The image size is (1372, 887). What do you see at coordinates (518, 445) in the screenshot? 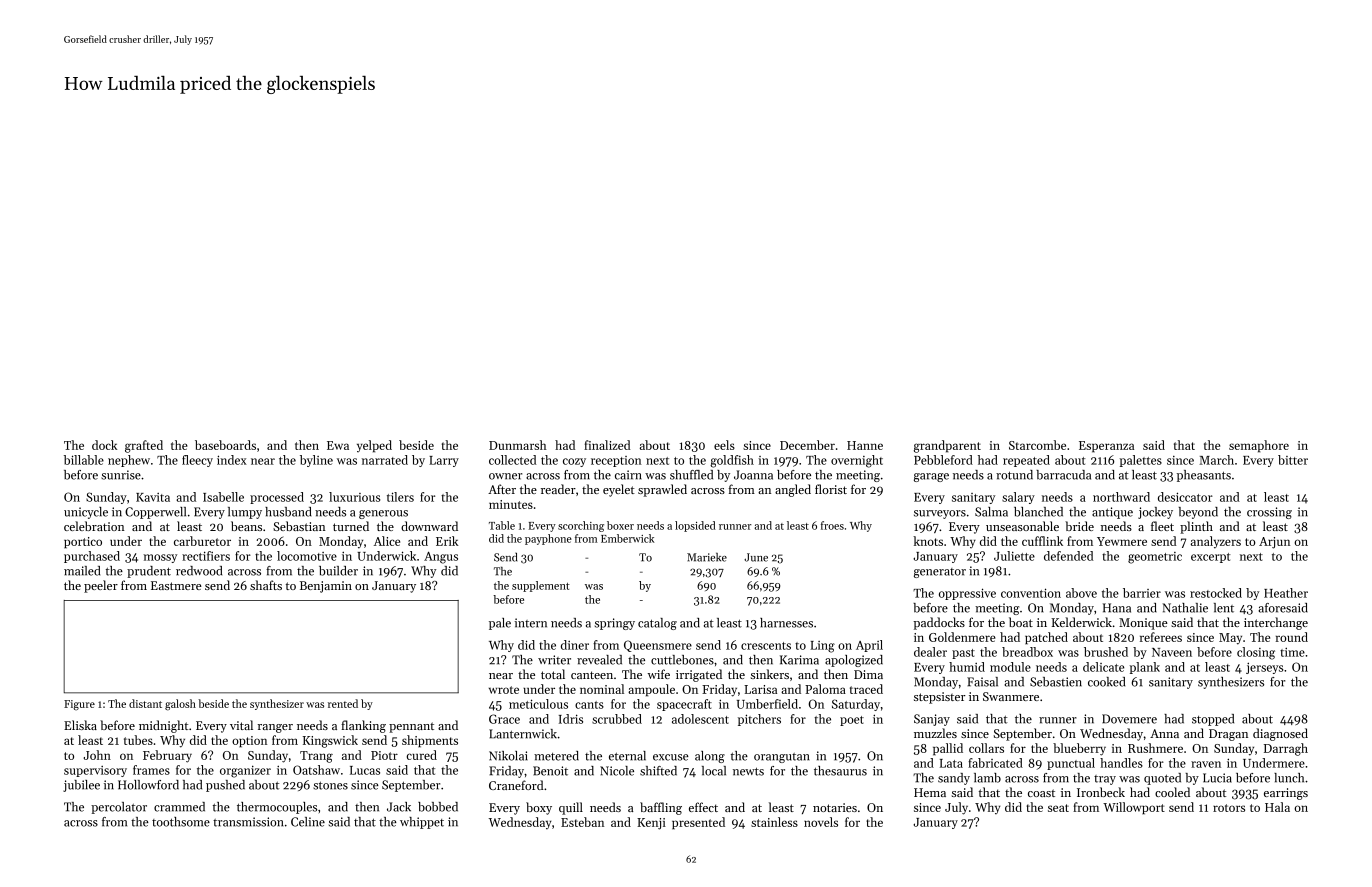
I see `Dunmarsh` at bounding box center [518, 445].
